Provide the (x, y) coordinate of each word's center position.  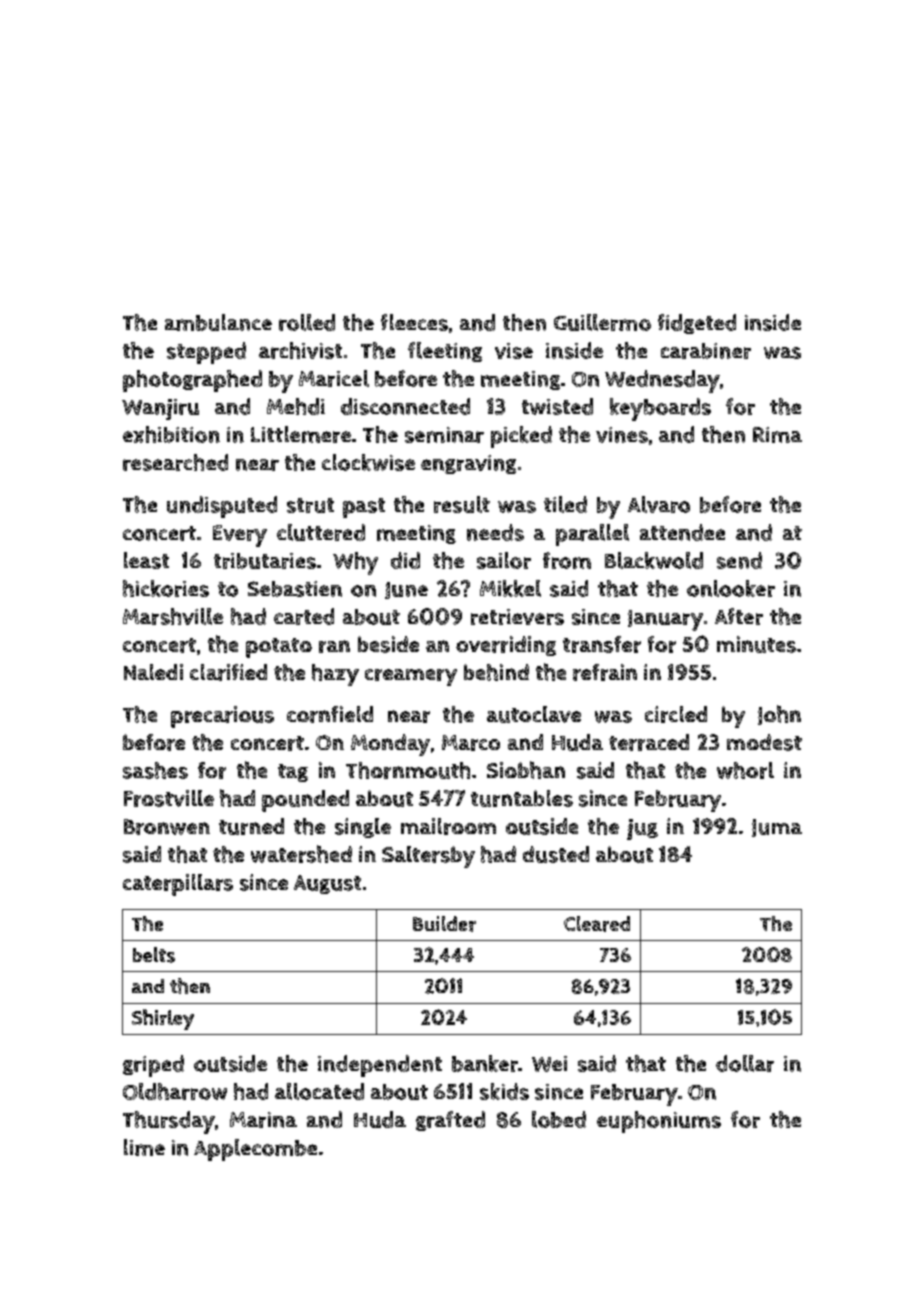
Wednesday (662, 381)
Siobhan (526, 770)
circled (676, 714)
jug (642, 829)
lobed (559, 1119)
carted (304, 616)
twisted (557, 406)
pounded (305, 801)
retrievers (517, 617)
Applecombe (255, 1150)
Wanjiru (160, 409)
